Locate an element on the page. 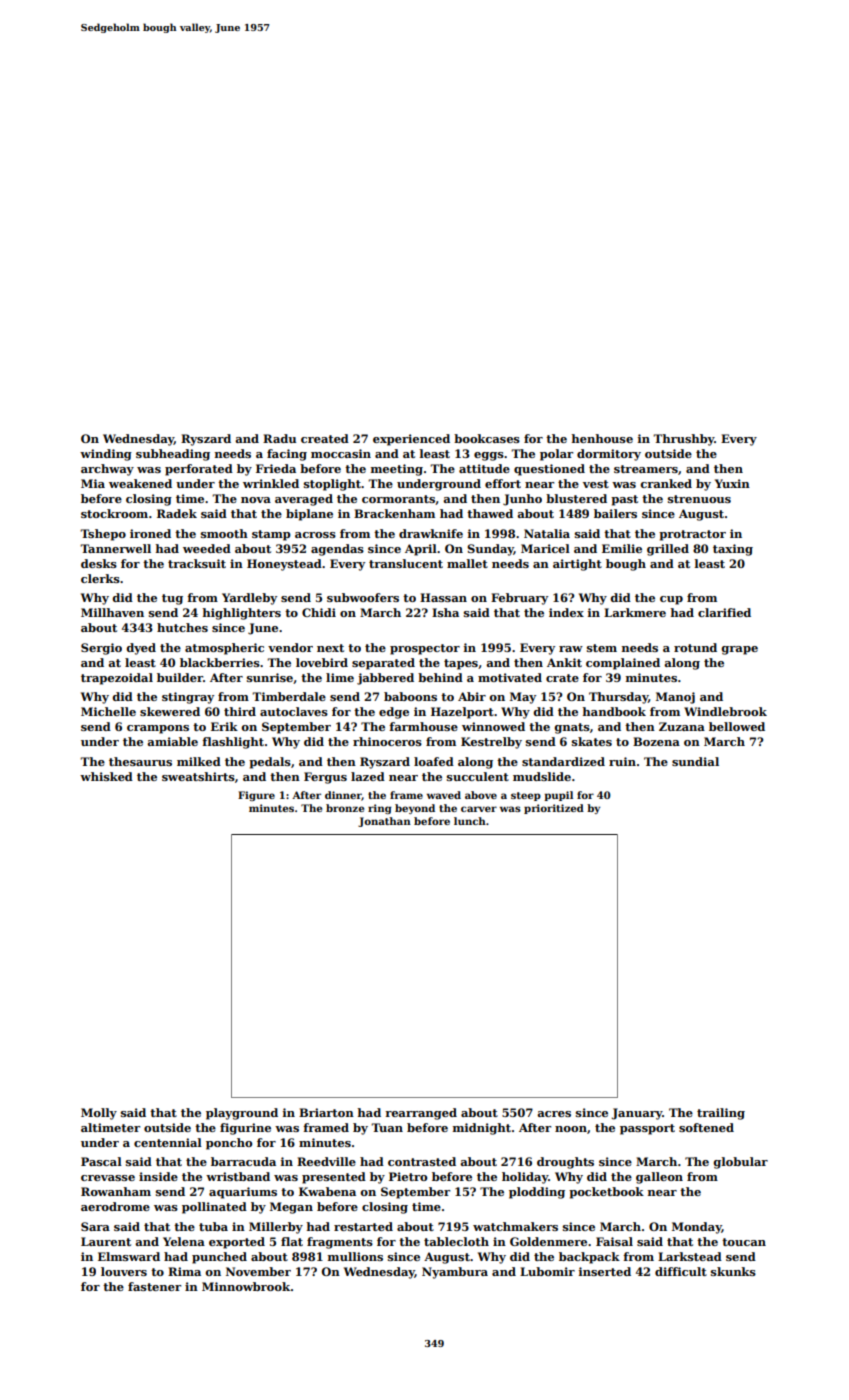 This document has width=849, height=1400. past is located at coordinates (624, 500).
